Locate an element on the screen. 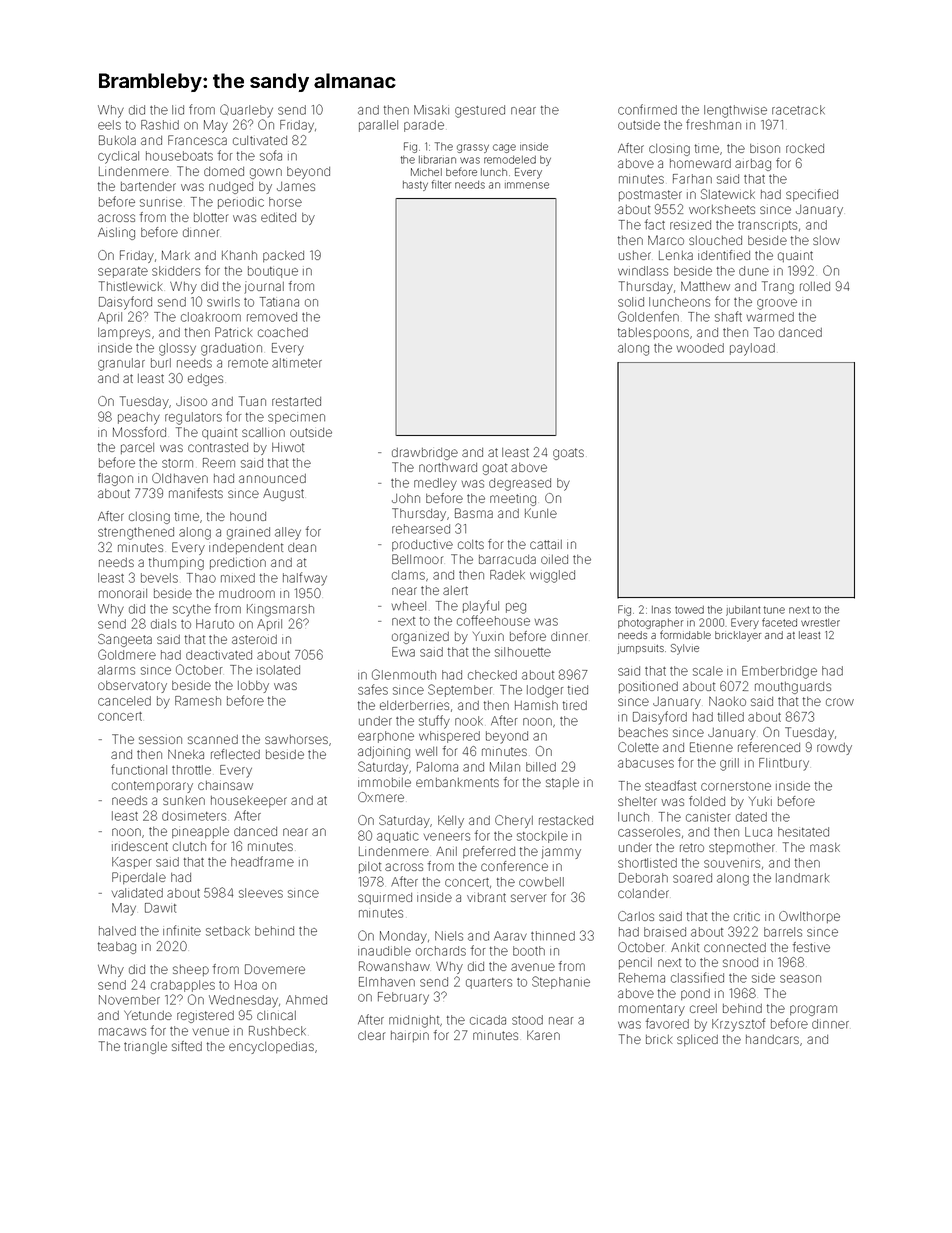 The height and width of the screenshot is (1233, 952). safes is located at coordinates (373, 689).
